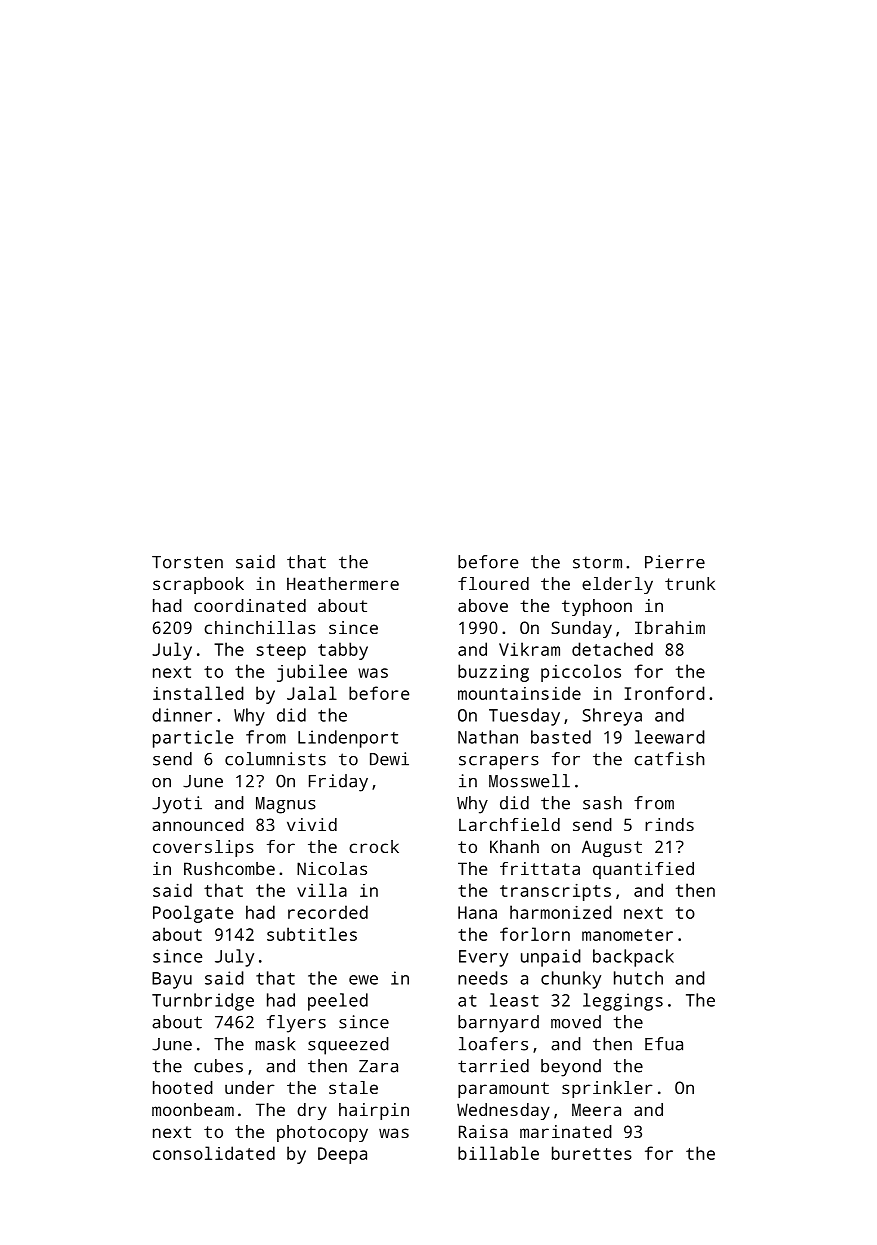 This screenshot has height=1245, width=877. Describe the element at coordinates (214, 1153) in the screenshot. I see `consolidated` at that location.
